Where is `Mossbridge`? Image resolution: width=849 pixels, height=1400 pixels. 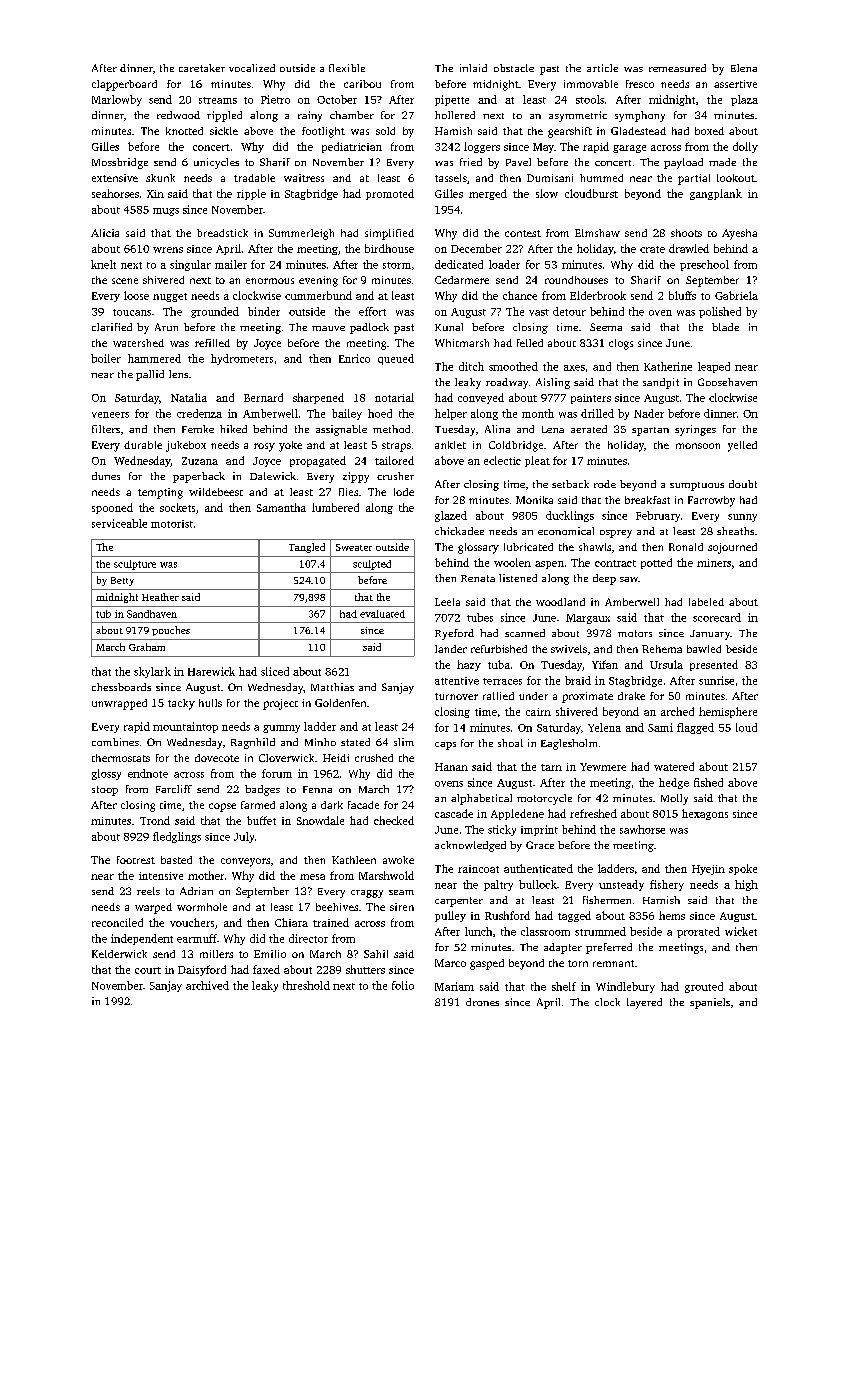 Mossbridge is located at coordinates (120, 163).
